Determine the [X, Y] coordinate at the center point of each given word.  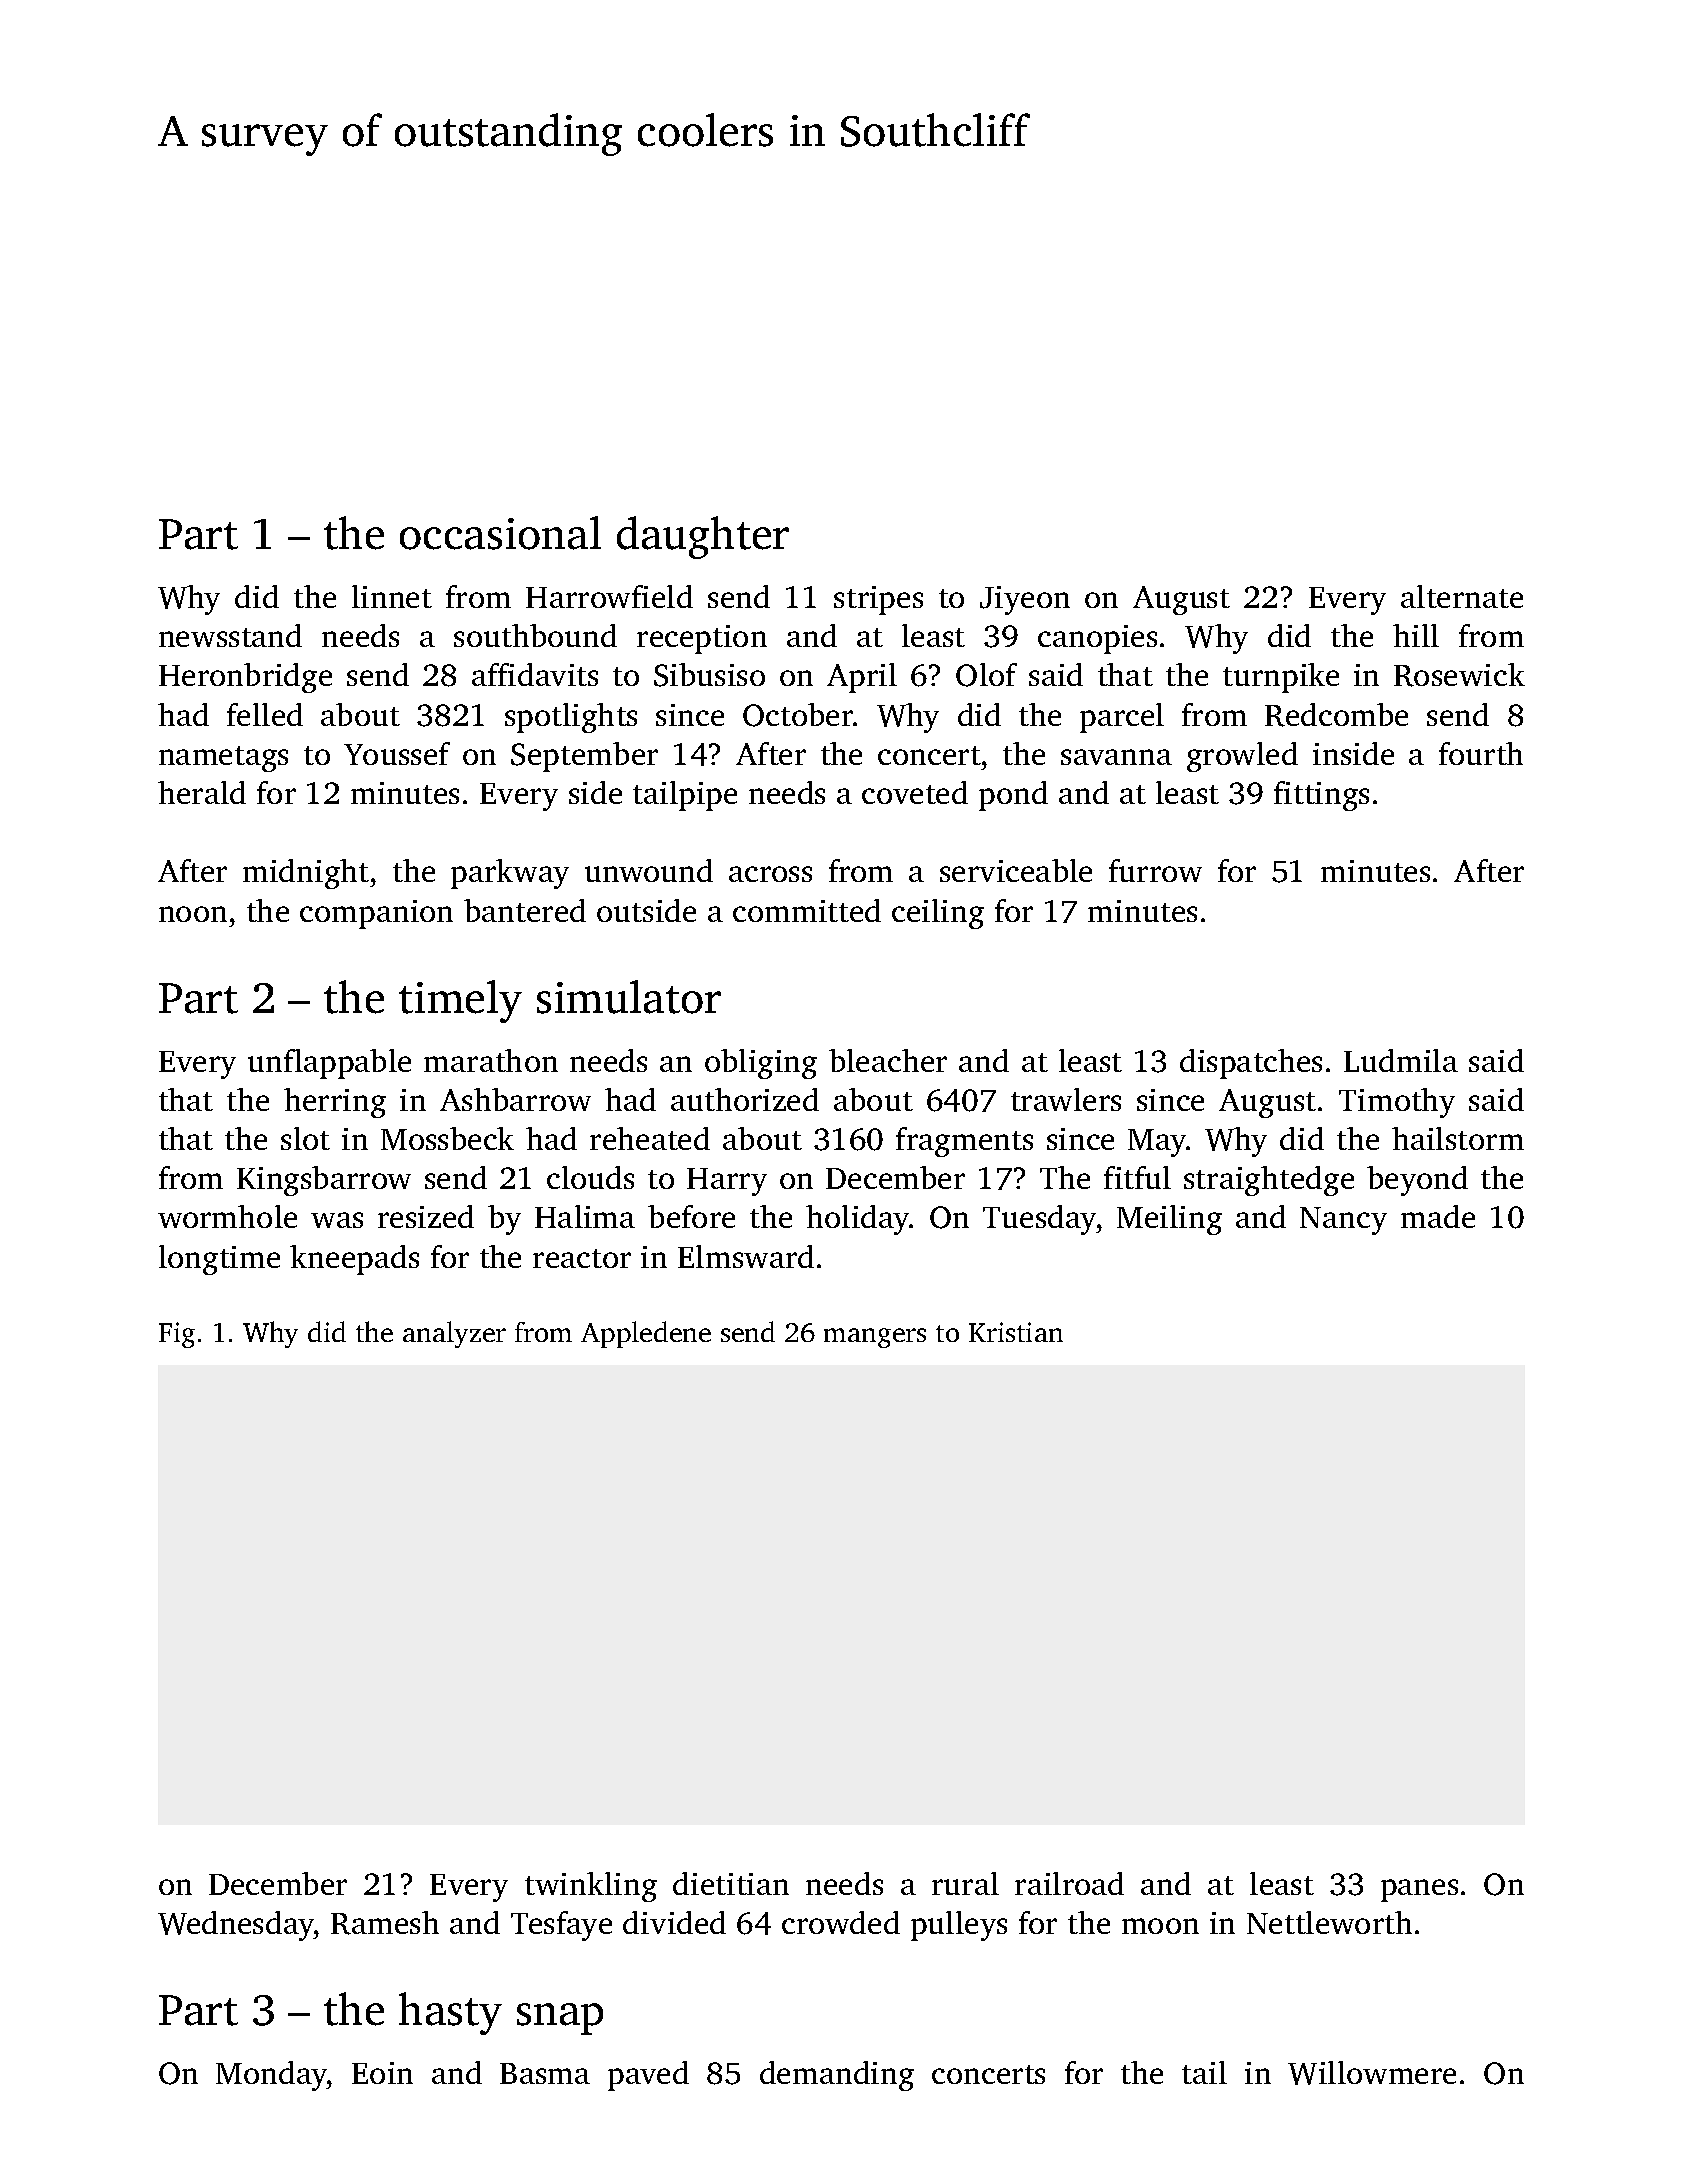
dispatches [1251, 1064]
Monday [271, 2076]
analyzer [454, 1334]
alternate [1462, 596]
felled [265, 714]
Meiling [1169, 1220]
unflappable [329, 1064]
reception [702, 639]
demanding [837, 2076]
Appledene [646, 1334]
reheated [650, 1138]
